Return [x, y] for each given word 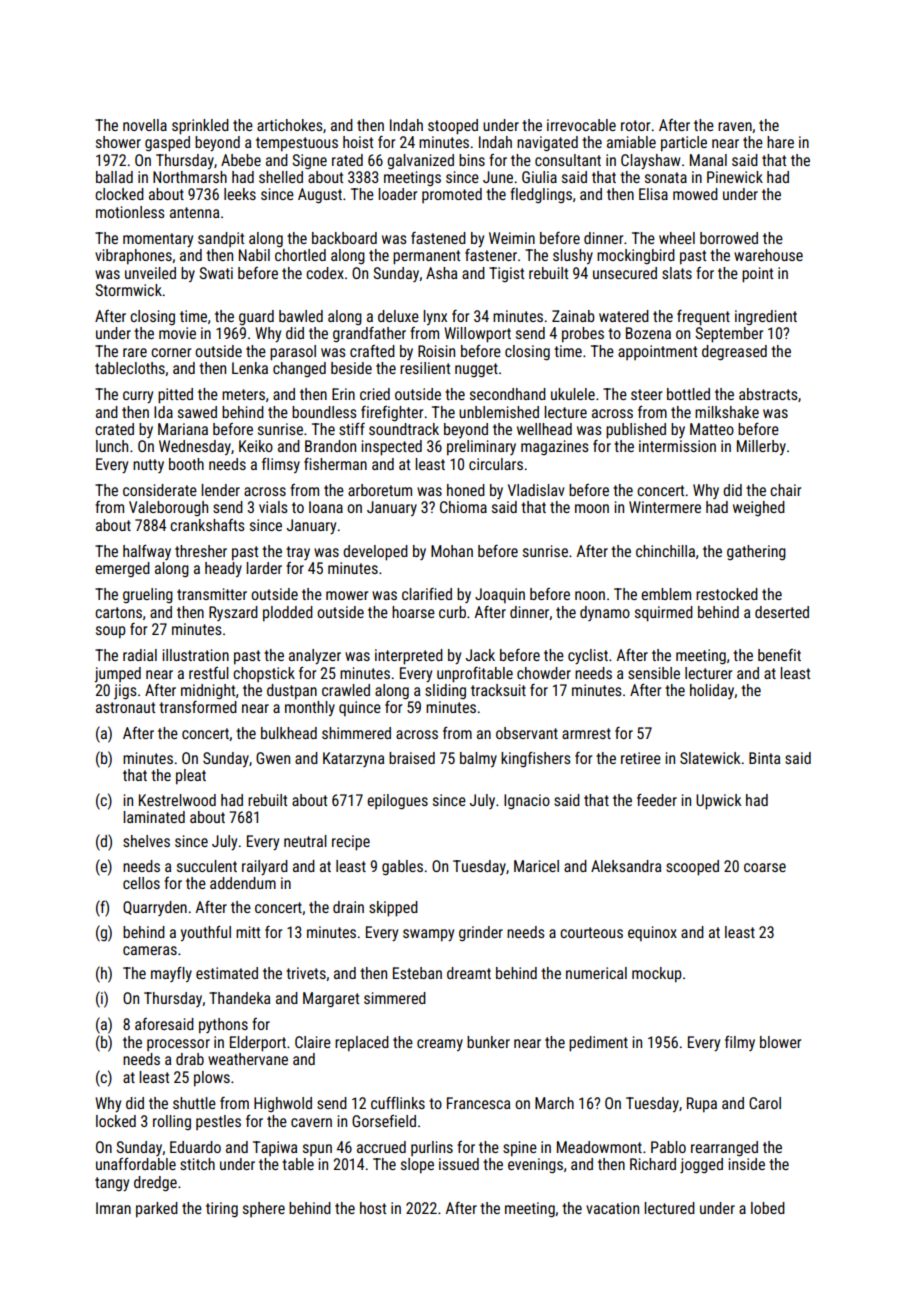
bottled [688, 394]
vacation [612, 1208]
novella [145, 125]
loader [397, 194]
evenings [535, 1165]
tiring [222, 1210]
